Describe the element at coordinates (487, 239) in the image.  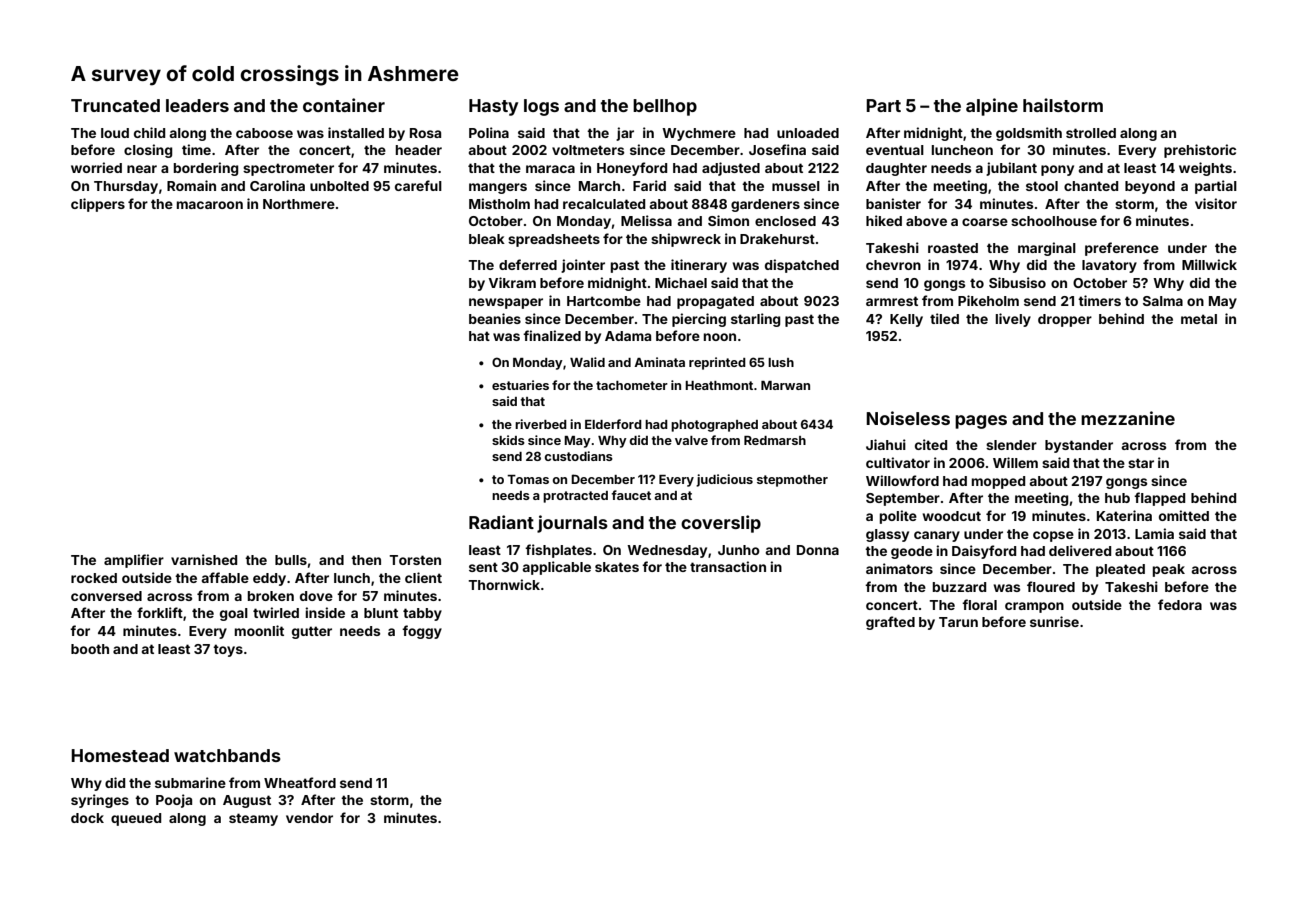
I see `bleak` at that location.
